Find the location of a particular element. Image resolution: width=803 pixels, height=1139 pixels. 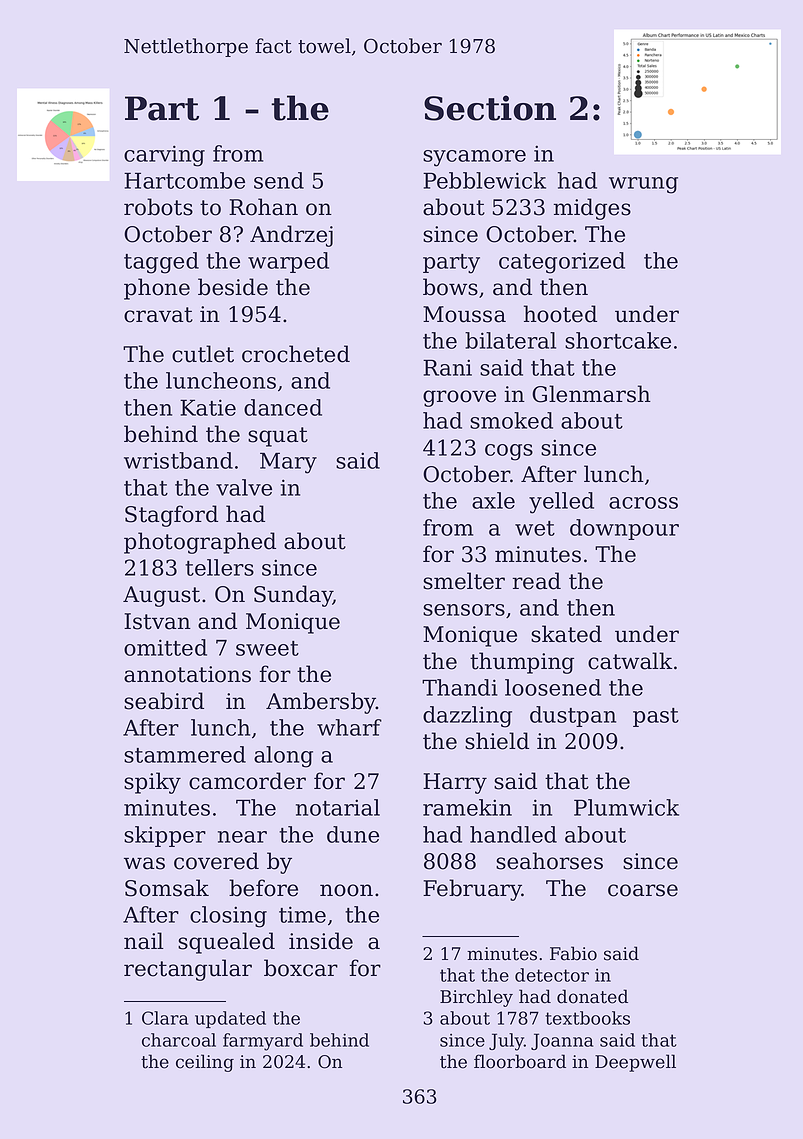

wrung is located at coordinates (643, 185).
